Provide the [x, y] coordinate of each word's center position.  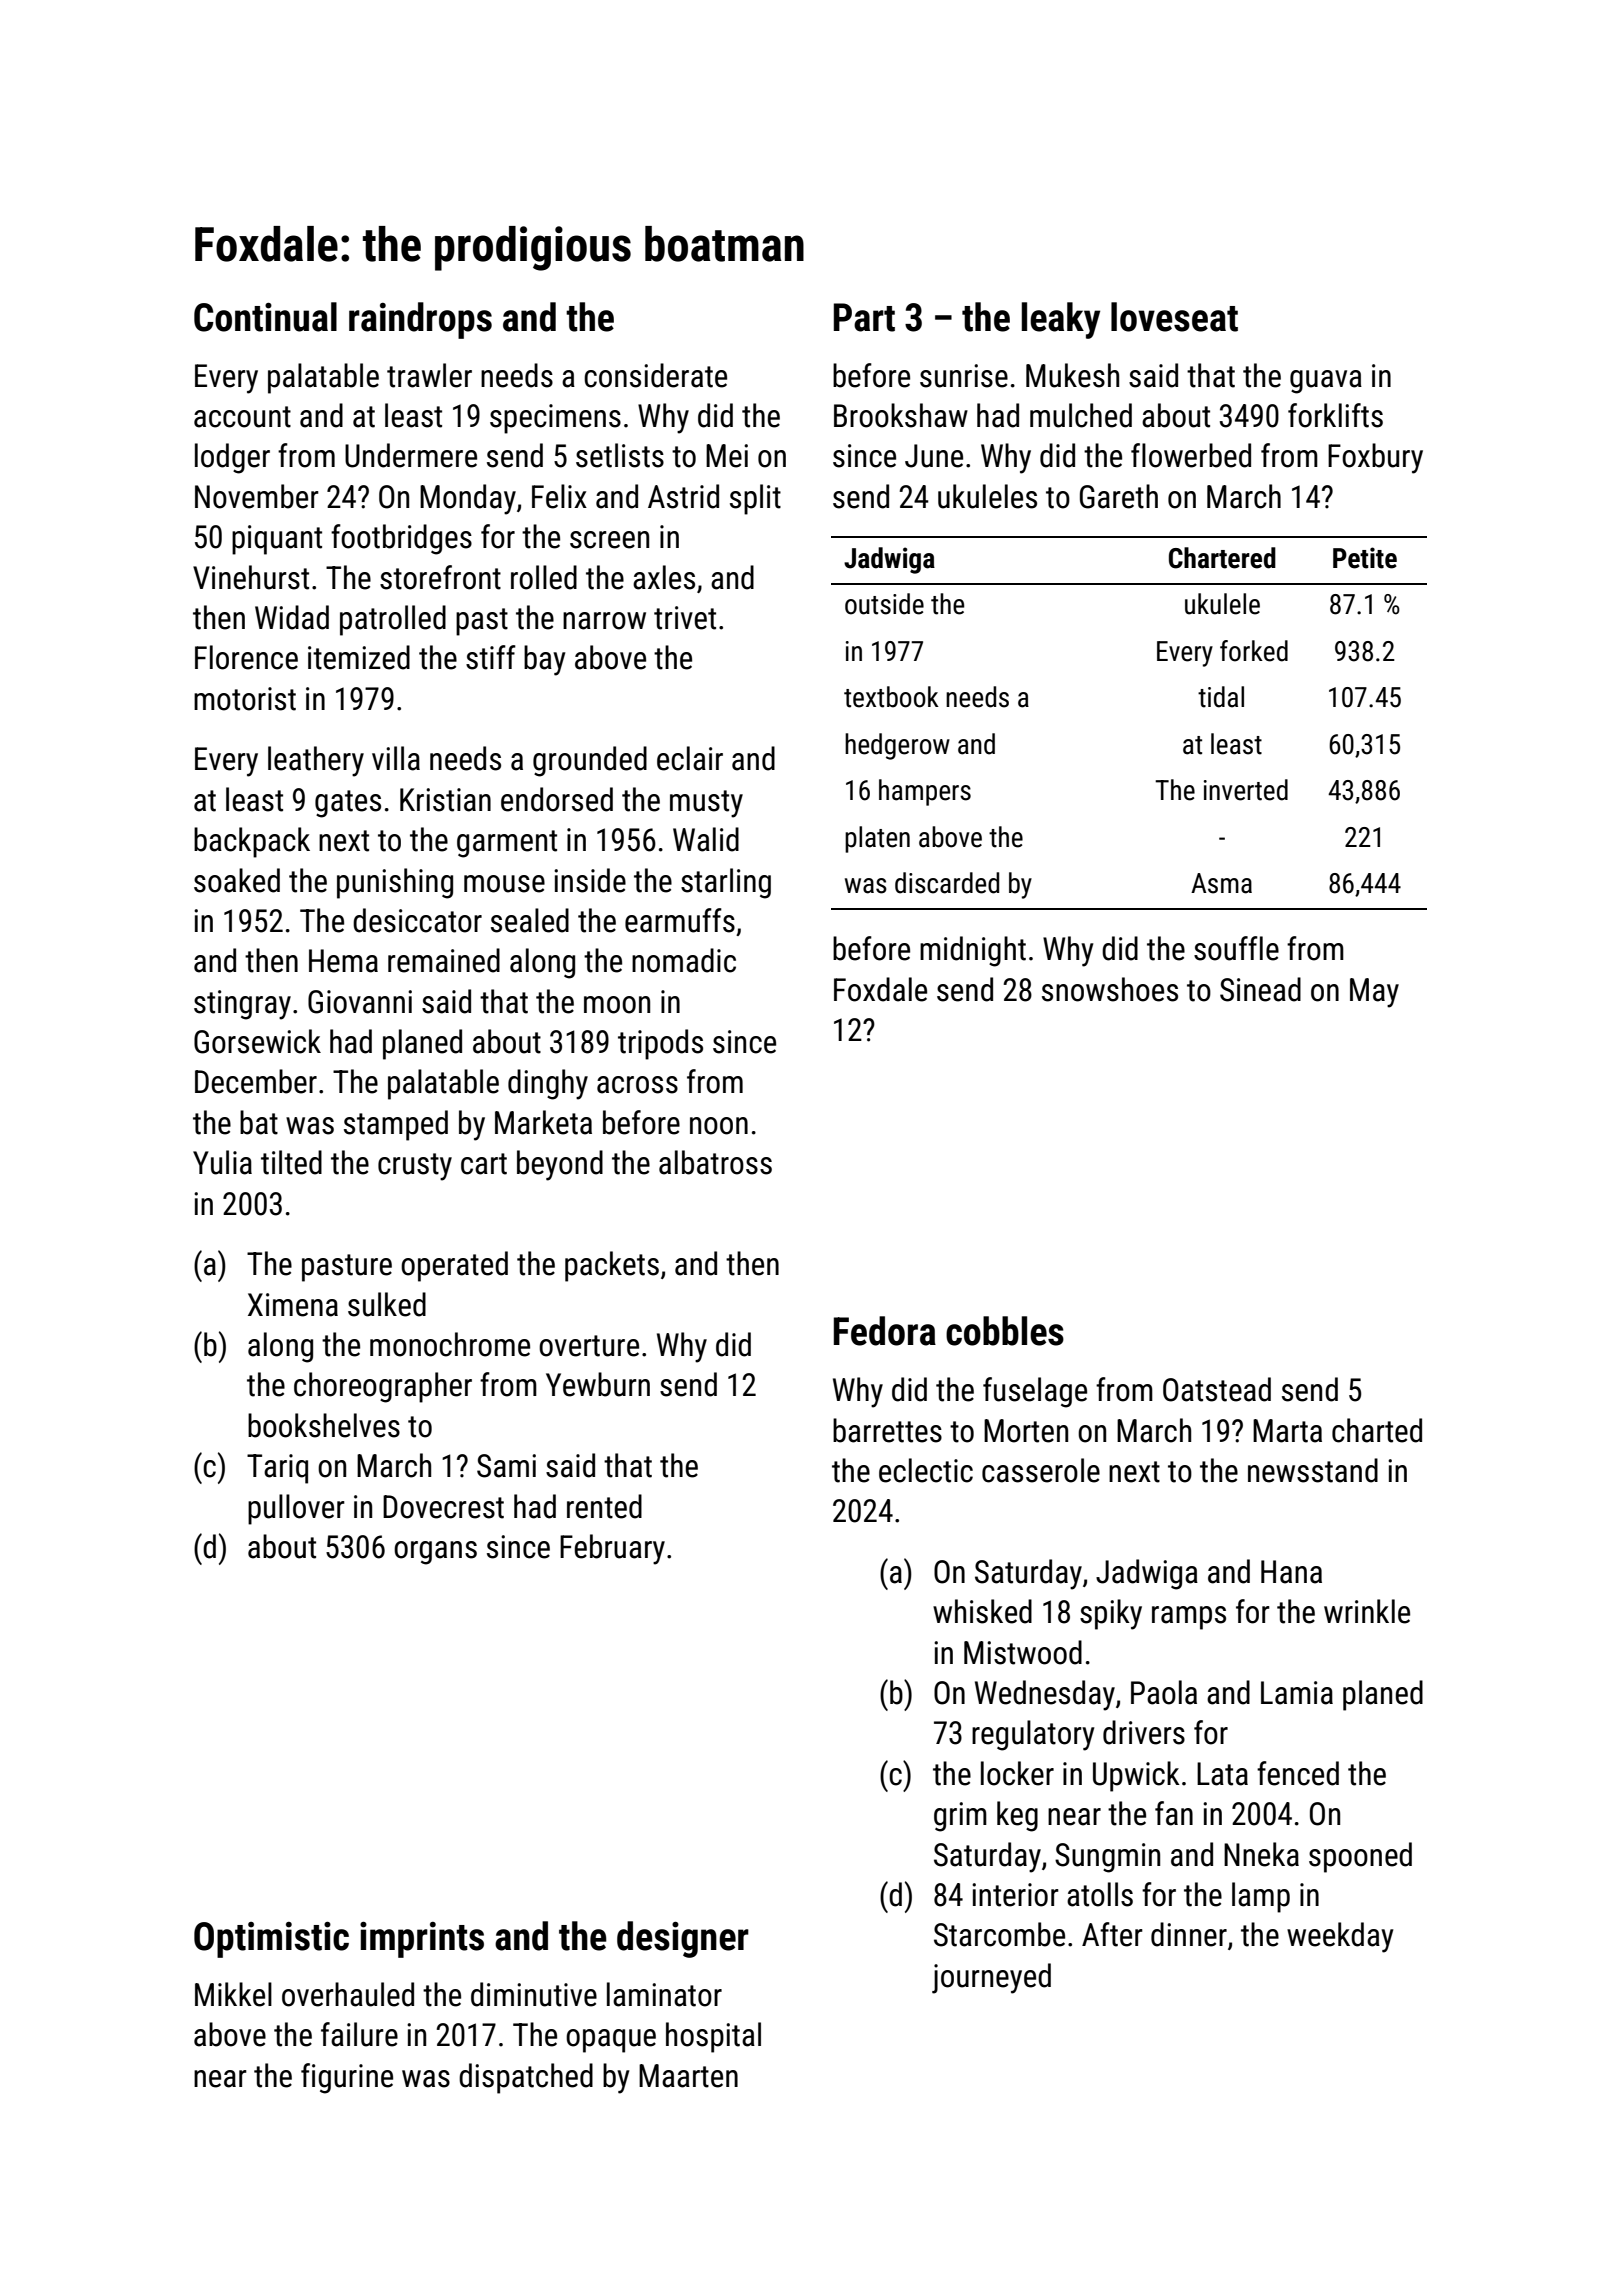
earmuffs [680, 920]
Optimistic [271, 1940]
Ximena [293, 1305]
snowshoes [1110, 989]
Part [864, 317]
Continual [265, 317]
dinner [1189, 1934]
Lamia [1297, 1693]
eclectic [926, 1470]
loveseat [1174, 317]
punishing [395, 883]
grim [960, 1817]
